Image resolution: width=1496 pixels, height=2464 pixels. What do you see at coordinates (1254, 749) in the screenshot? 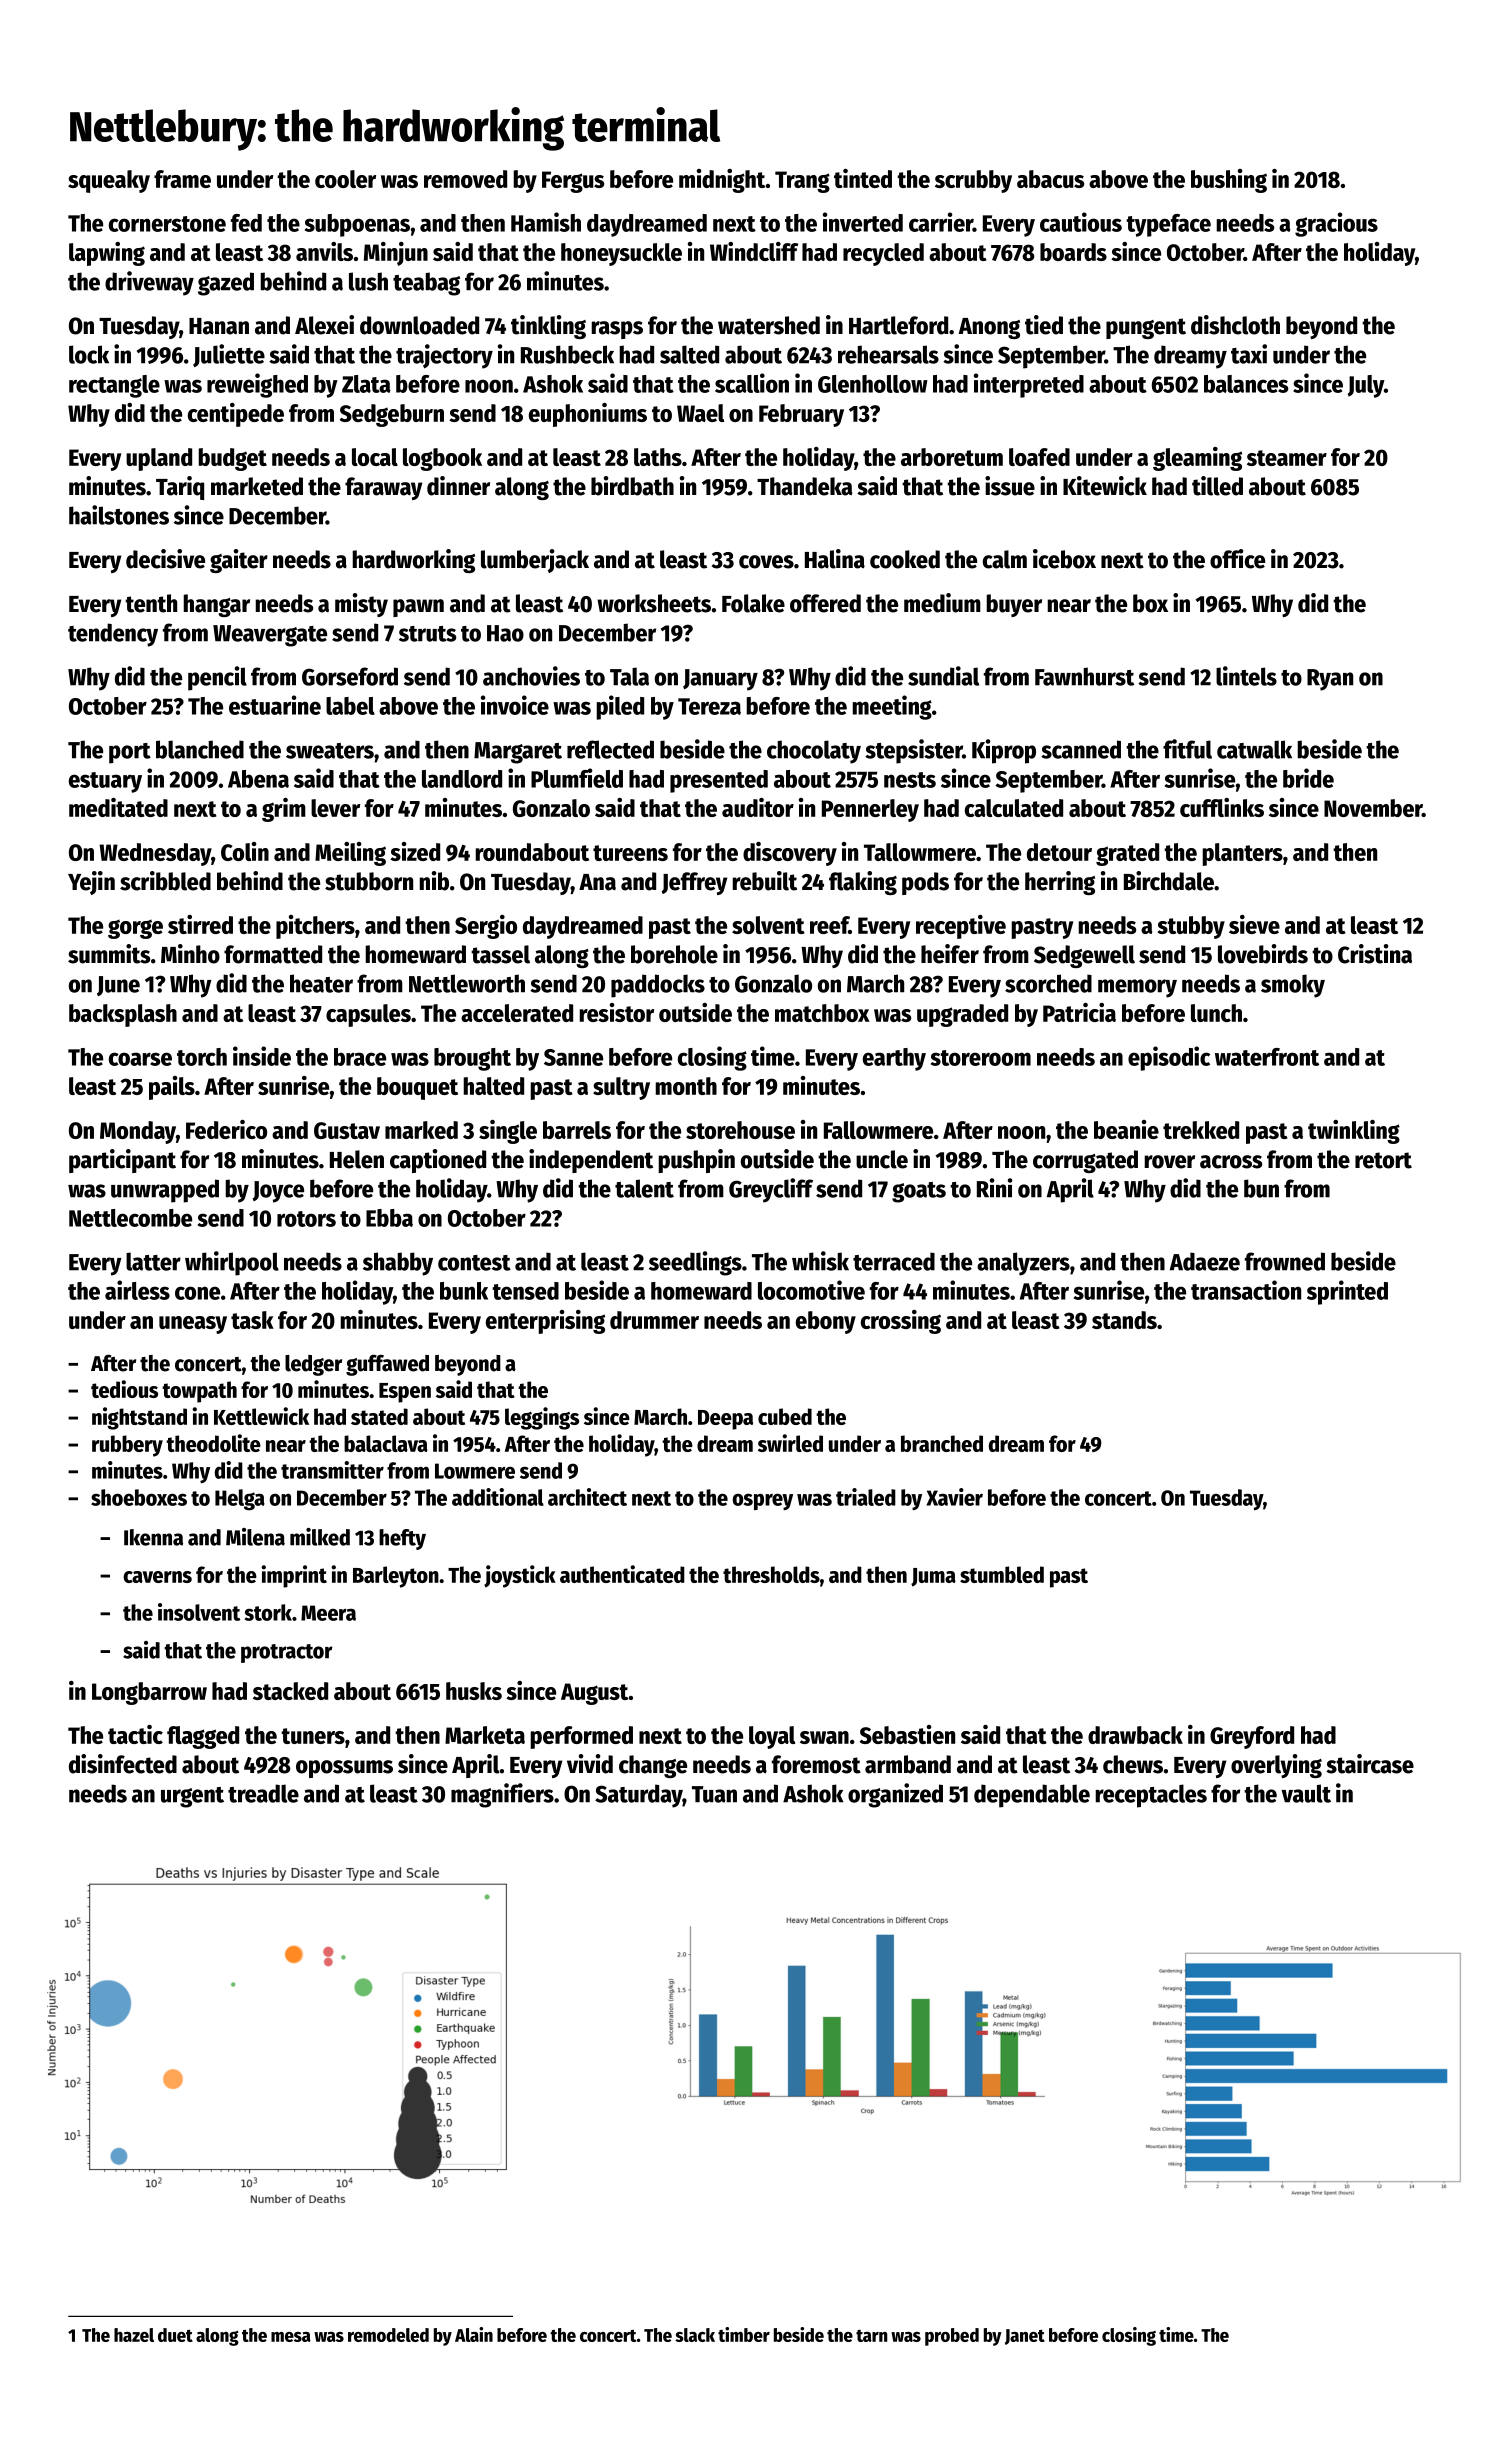
I see `catwalk` at bounding box center [1254, 749].
